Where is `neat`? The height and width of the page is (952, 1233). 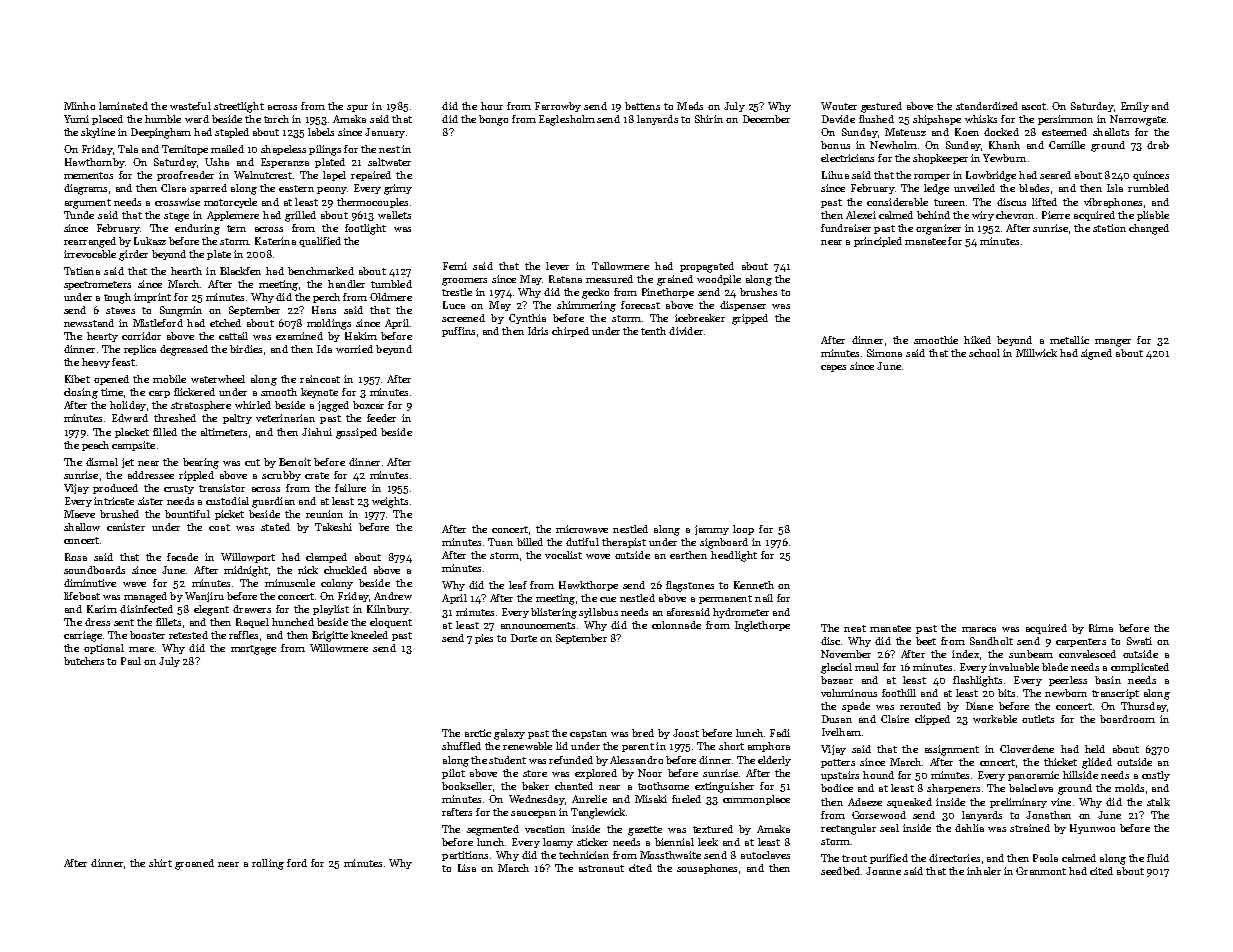 neat is located at coordinates (855, 628).
